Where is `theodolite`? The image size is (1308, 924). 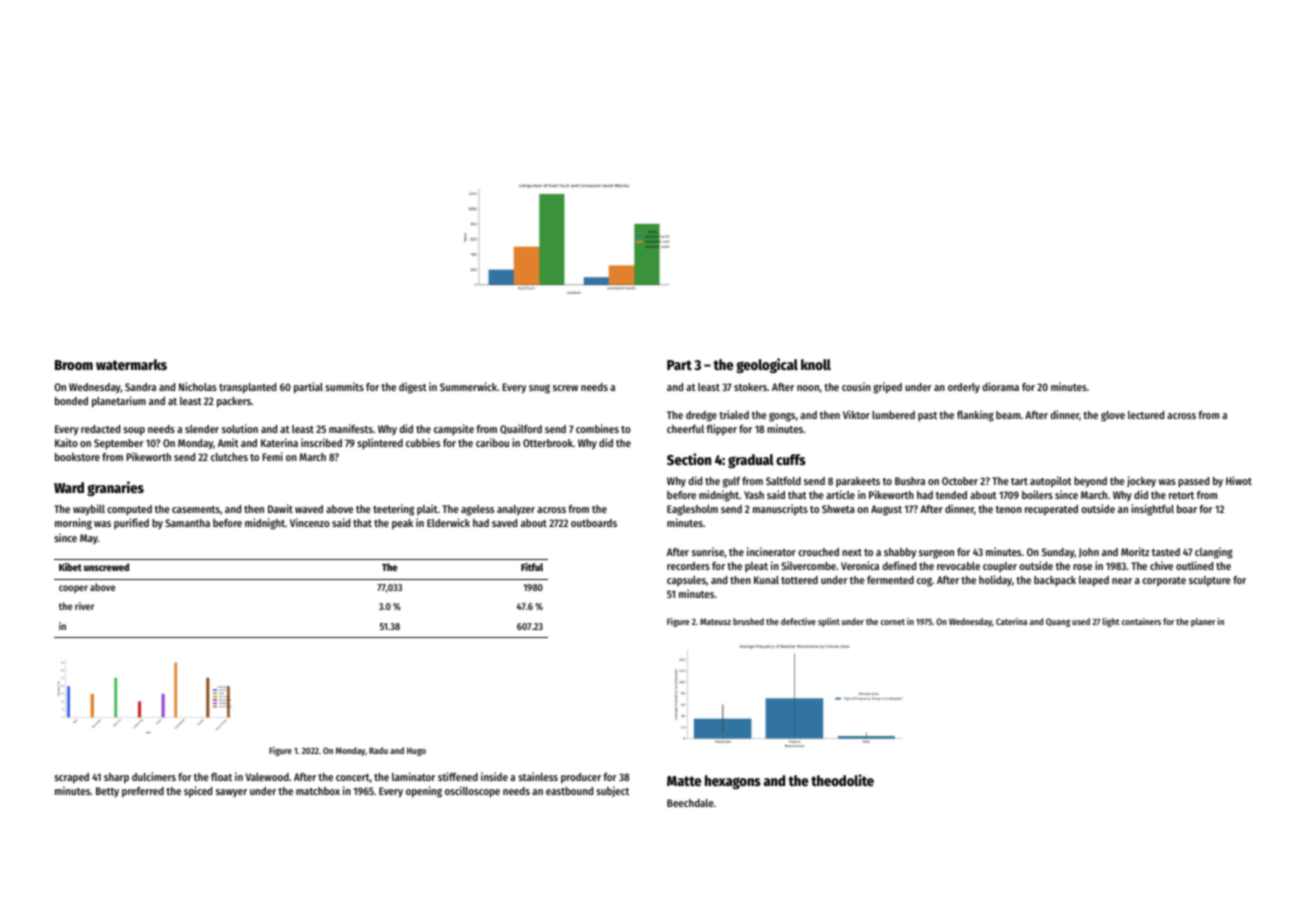 theodolite is located at coordinates (842, 780).
